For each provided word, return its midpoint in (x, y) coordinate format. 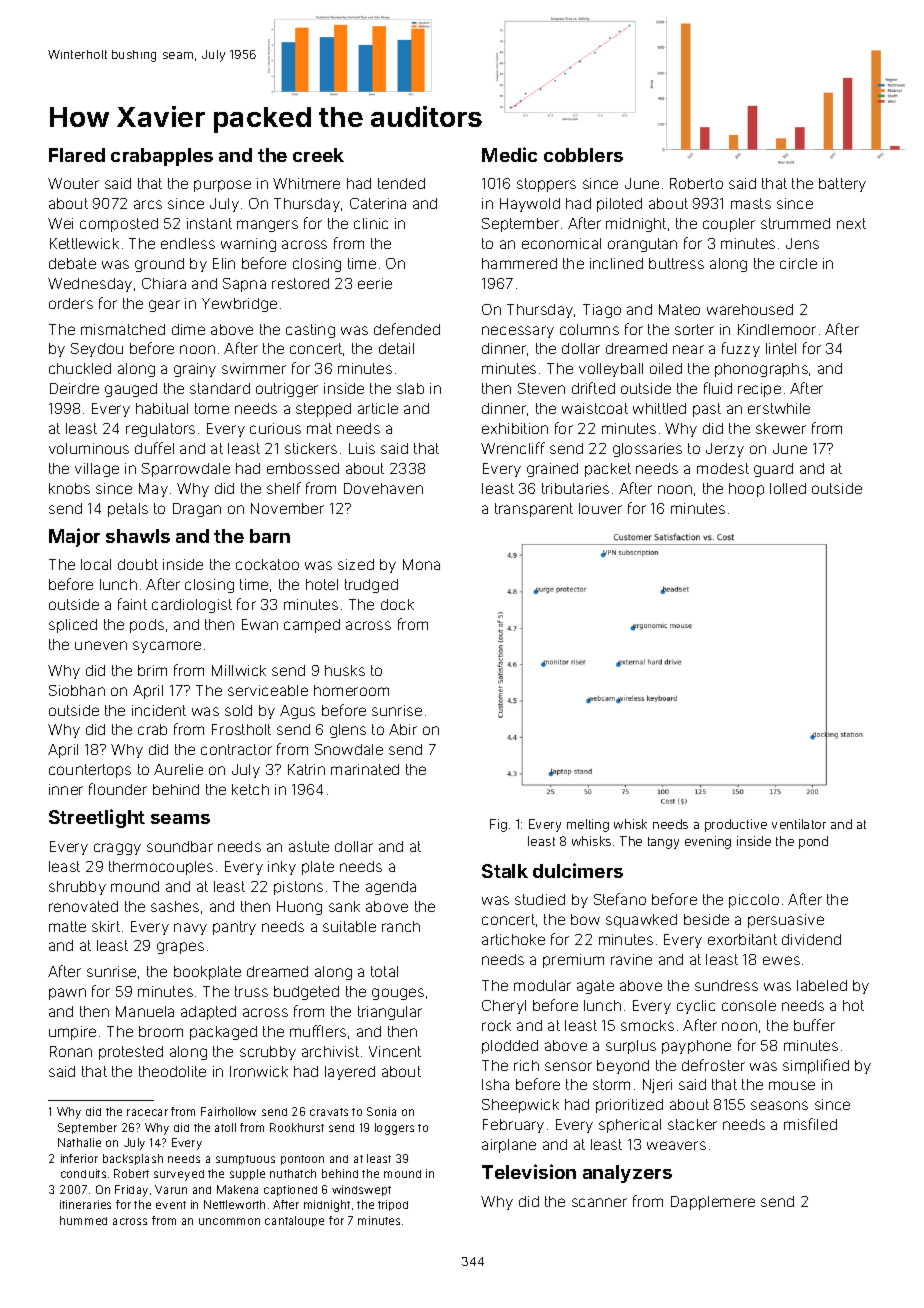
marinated (365, 769)
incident (159, 710)
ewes (781, 960)
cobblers (583, 155)
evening (708, 842)
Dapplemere (713, 1203)
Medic (509, 154)
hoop (746, 490)
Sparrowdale (186, 470)
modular (542, 985)
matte (67, 926)
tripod (393, 1205)
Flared (77, 155)
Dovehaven (383, 488)
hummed (83, 1220)
